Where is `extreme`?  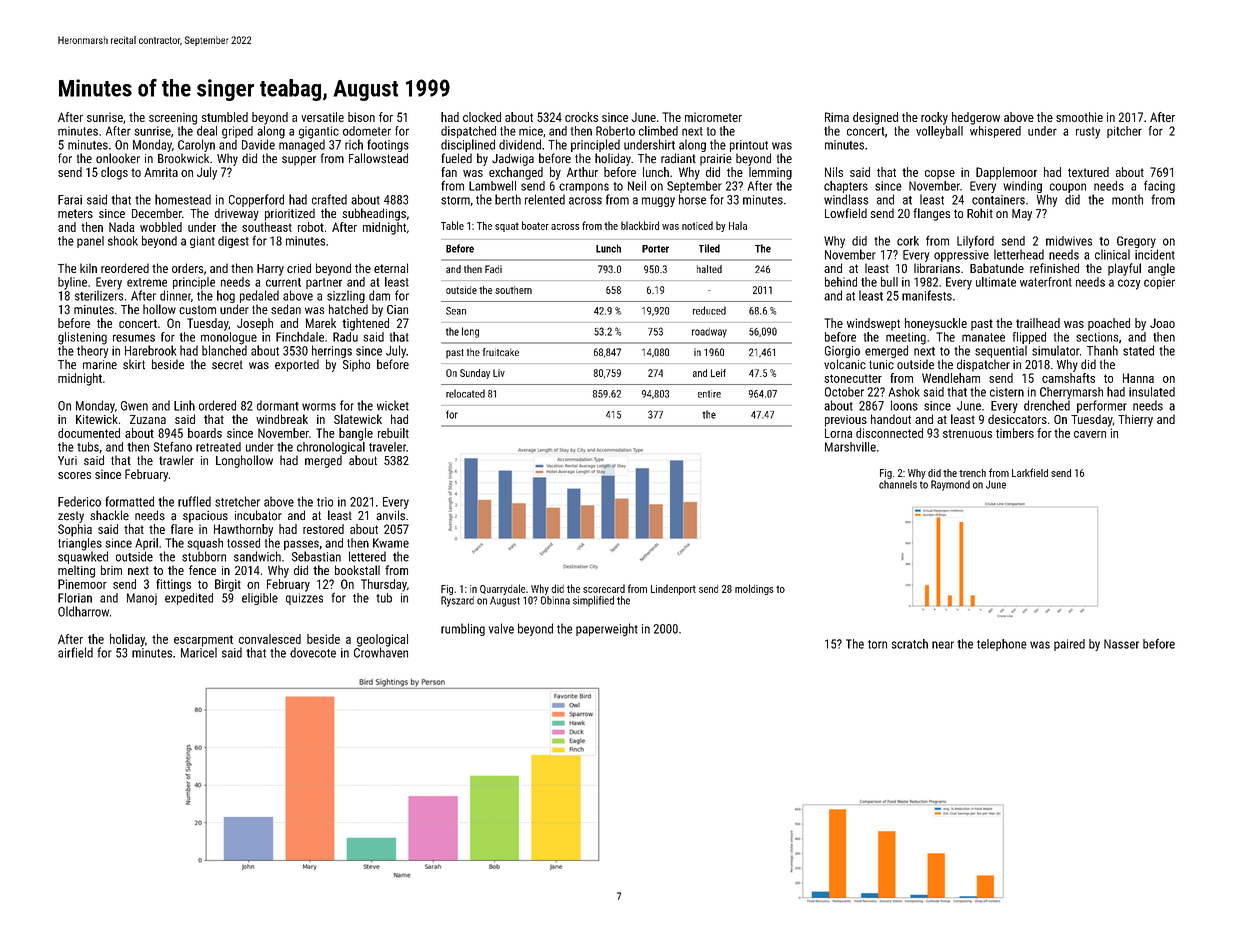
extreme is located at coordinates (147, 282).
